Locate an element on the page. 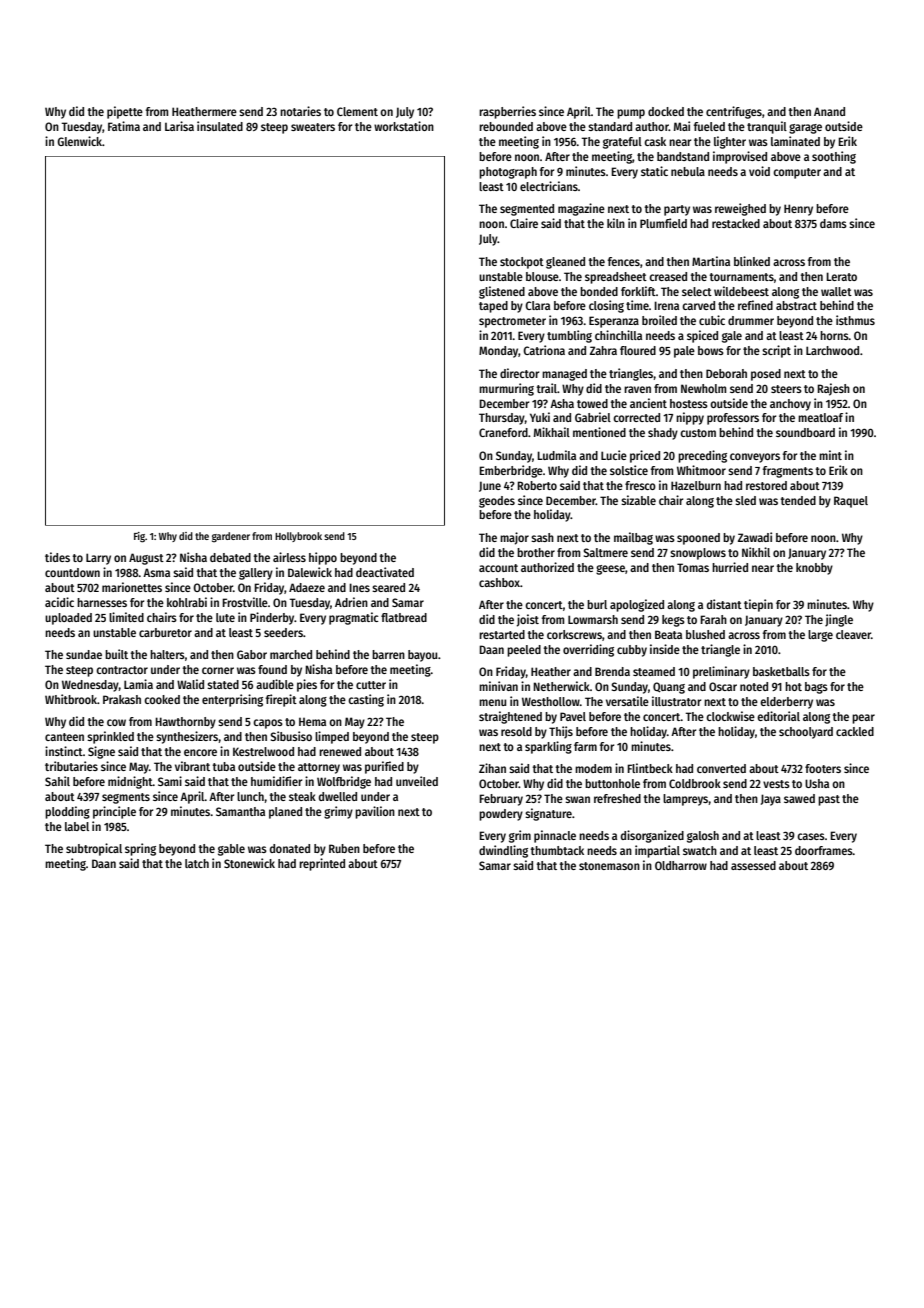  Clement is located at coordinates (357, 111).
